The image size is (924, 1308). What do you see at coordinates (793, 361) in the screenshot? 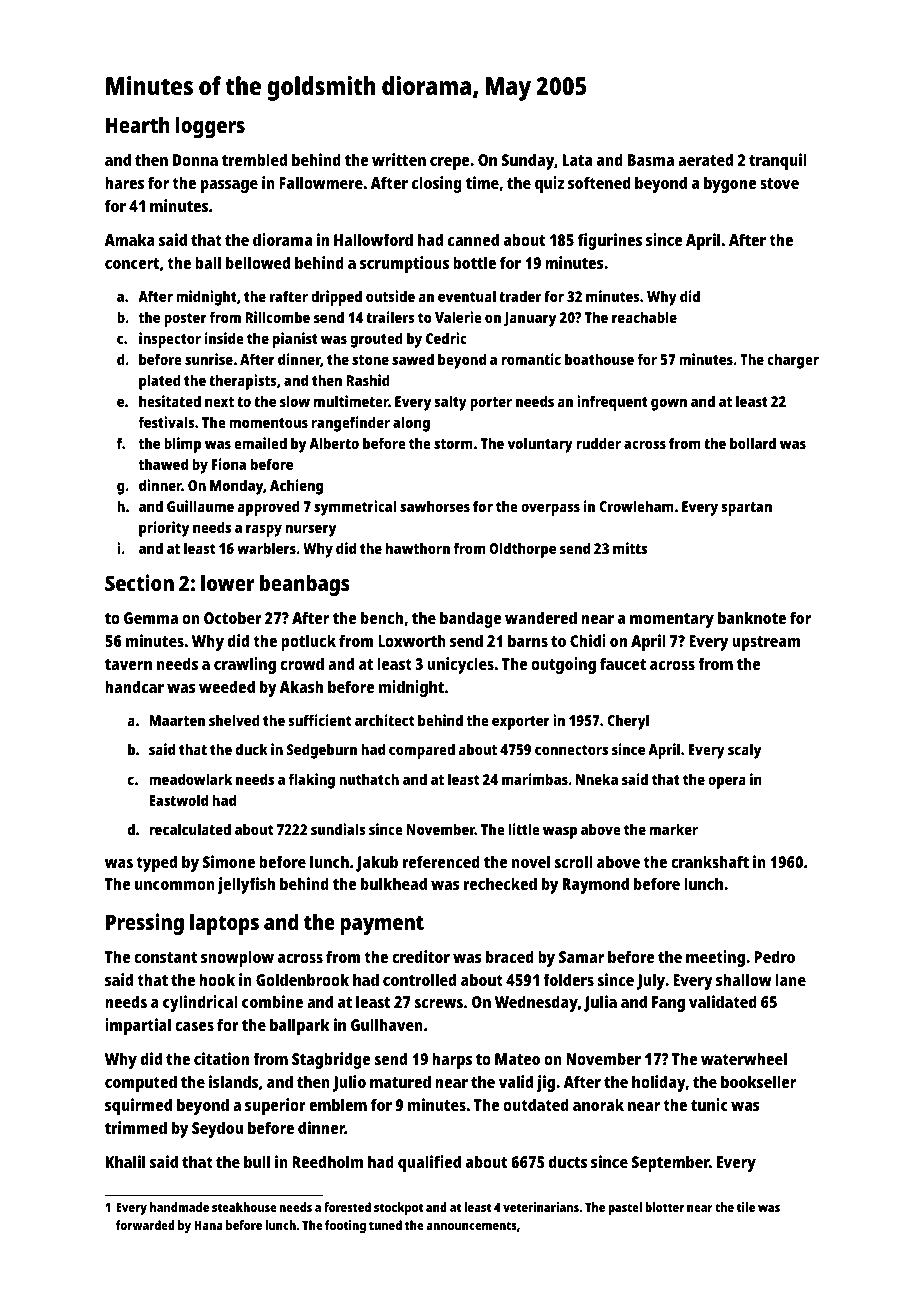
I see `charger` at bounding box center [793, 361].
